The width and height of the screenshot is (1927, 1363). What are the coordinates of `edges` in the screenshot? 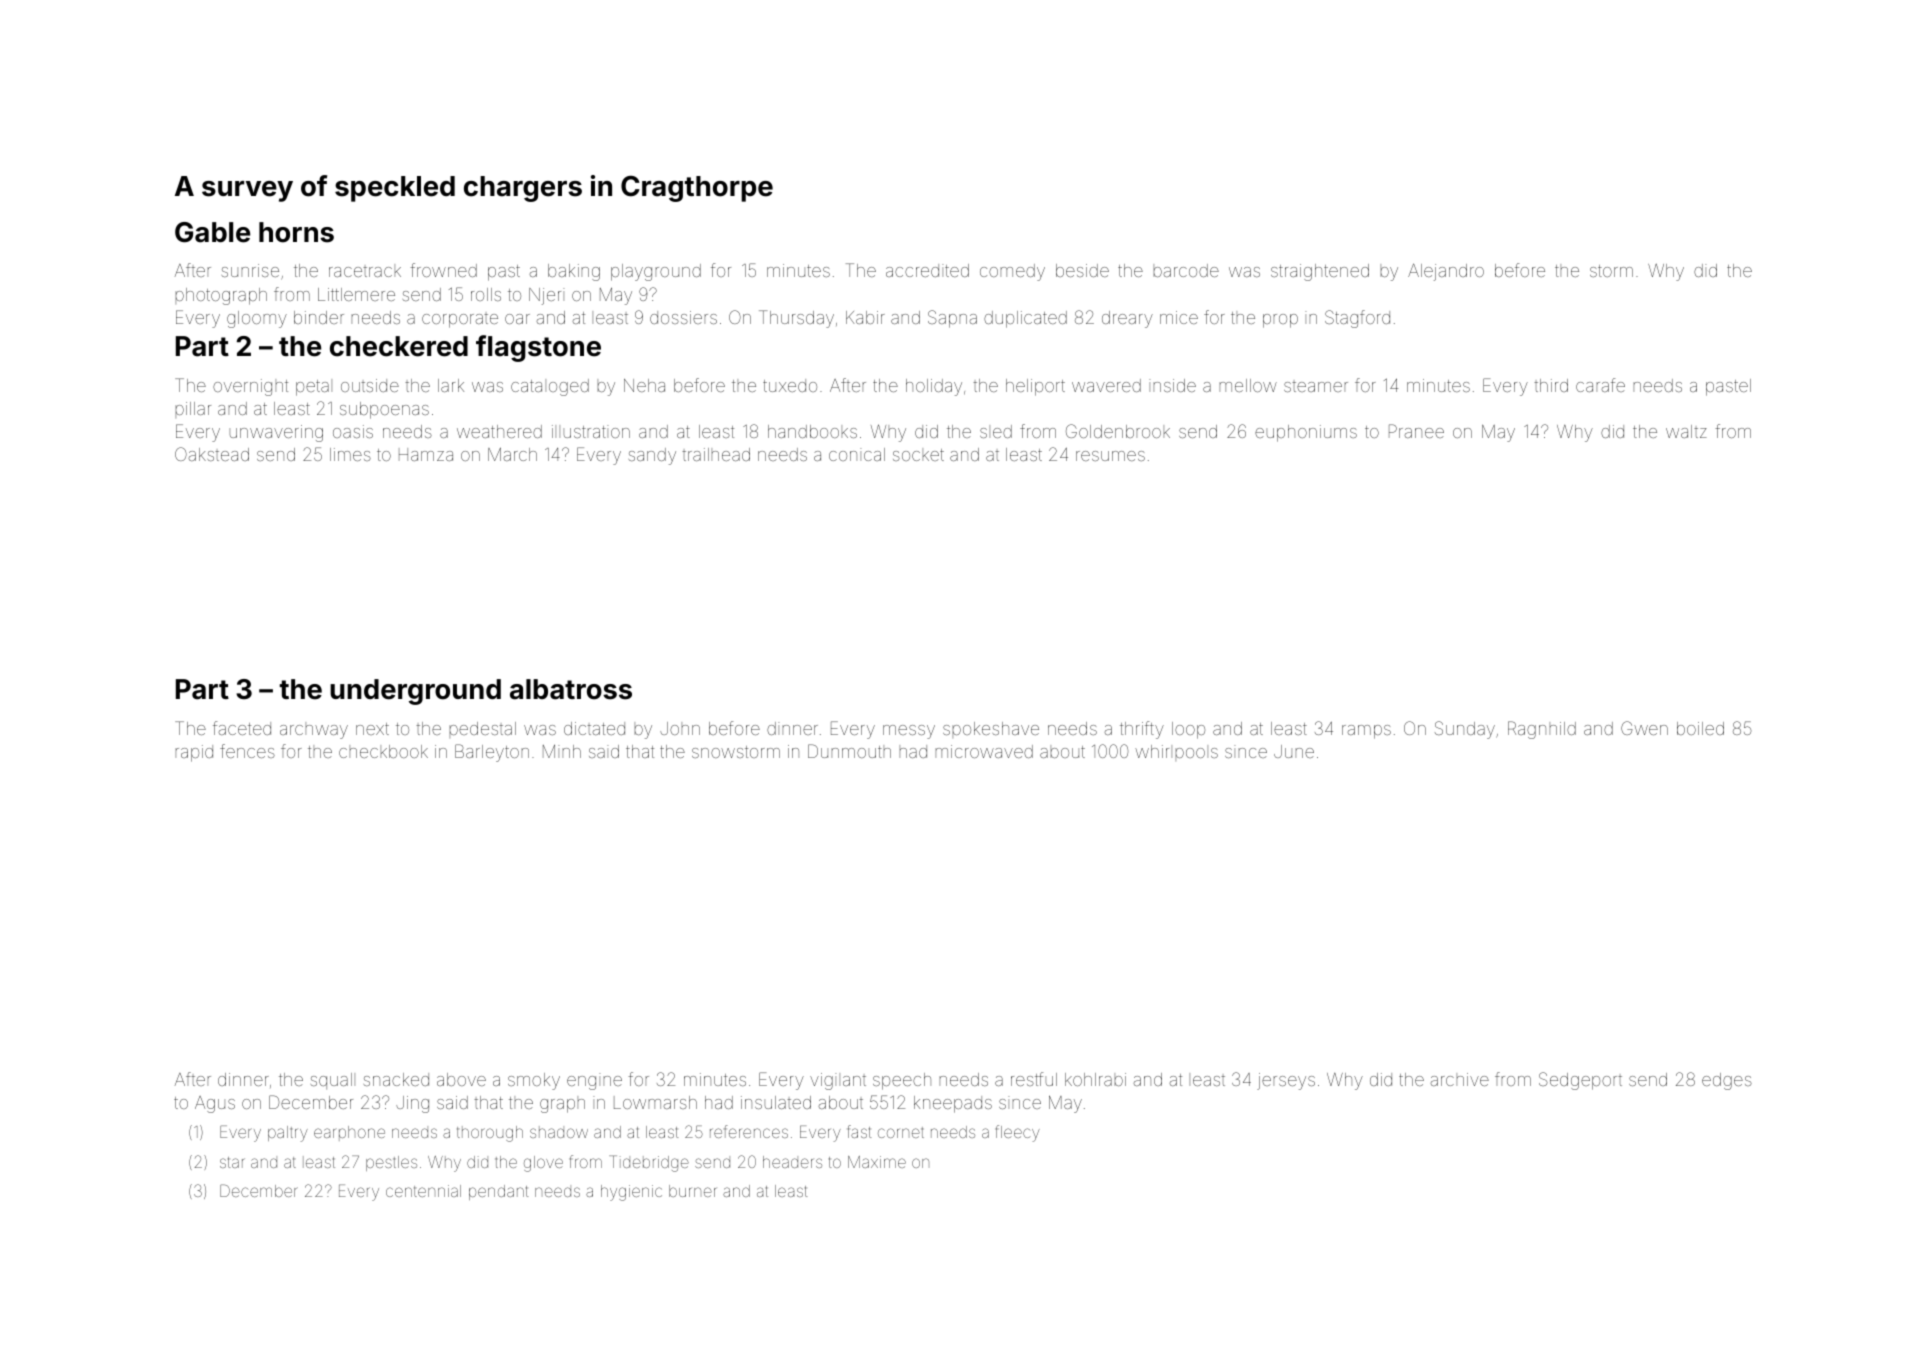 It's located at (1727, 1081).
